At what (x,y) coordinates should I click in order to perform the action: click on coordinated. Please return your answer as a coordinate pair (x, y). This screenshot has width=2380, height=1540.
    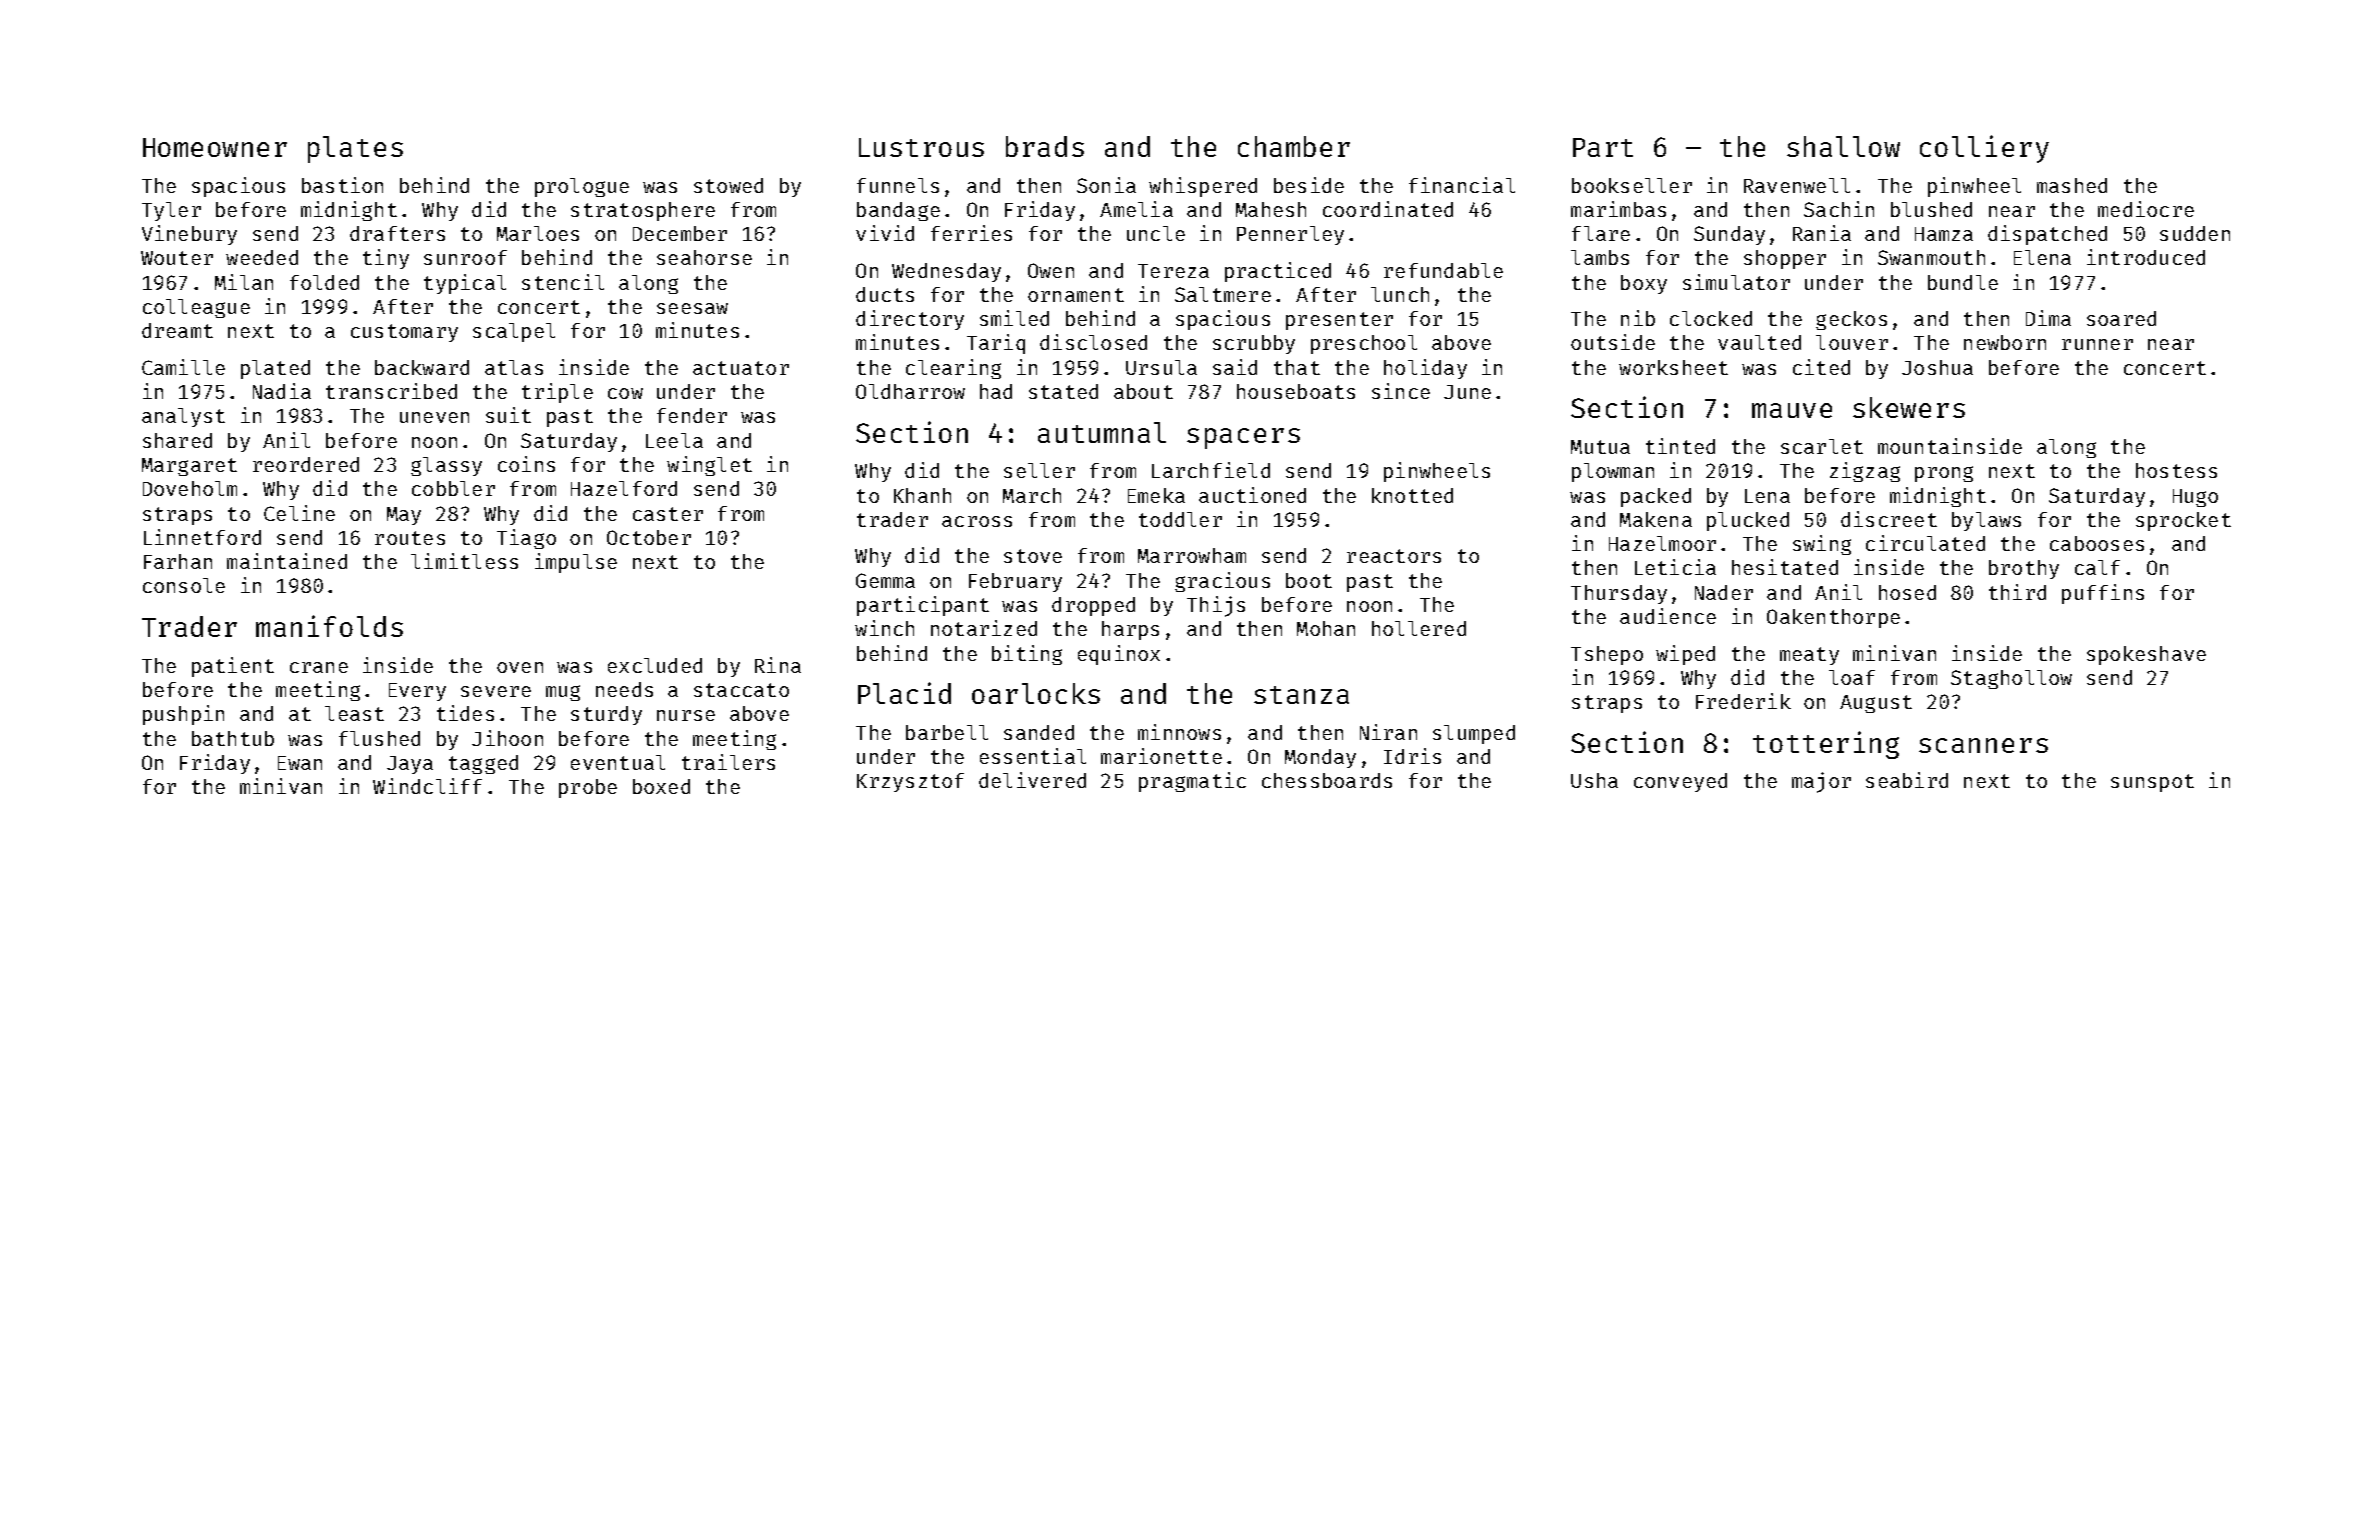
    Looking at the image, I should click on (1388, 209).
